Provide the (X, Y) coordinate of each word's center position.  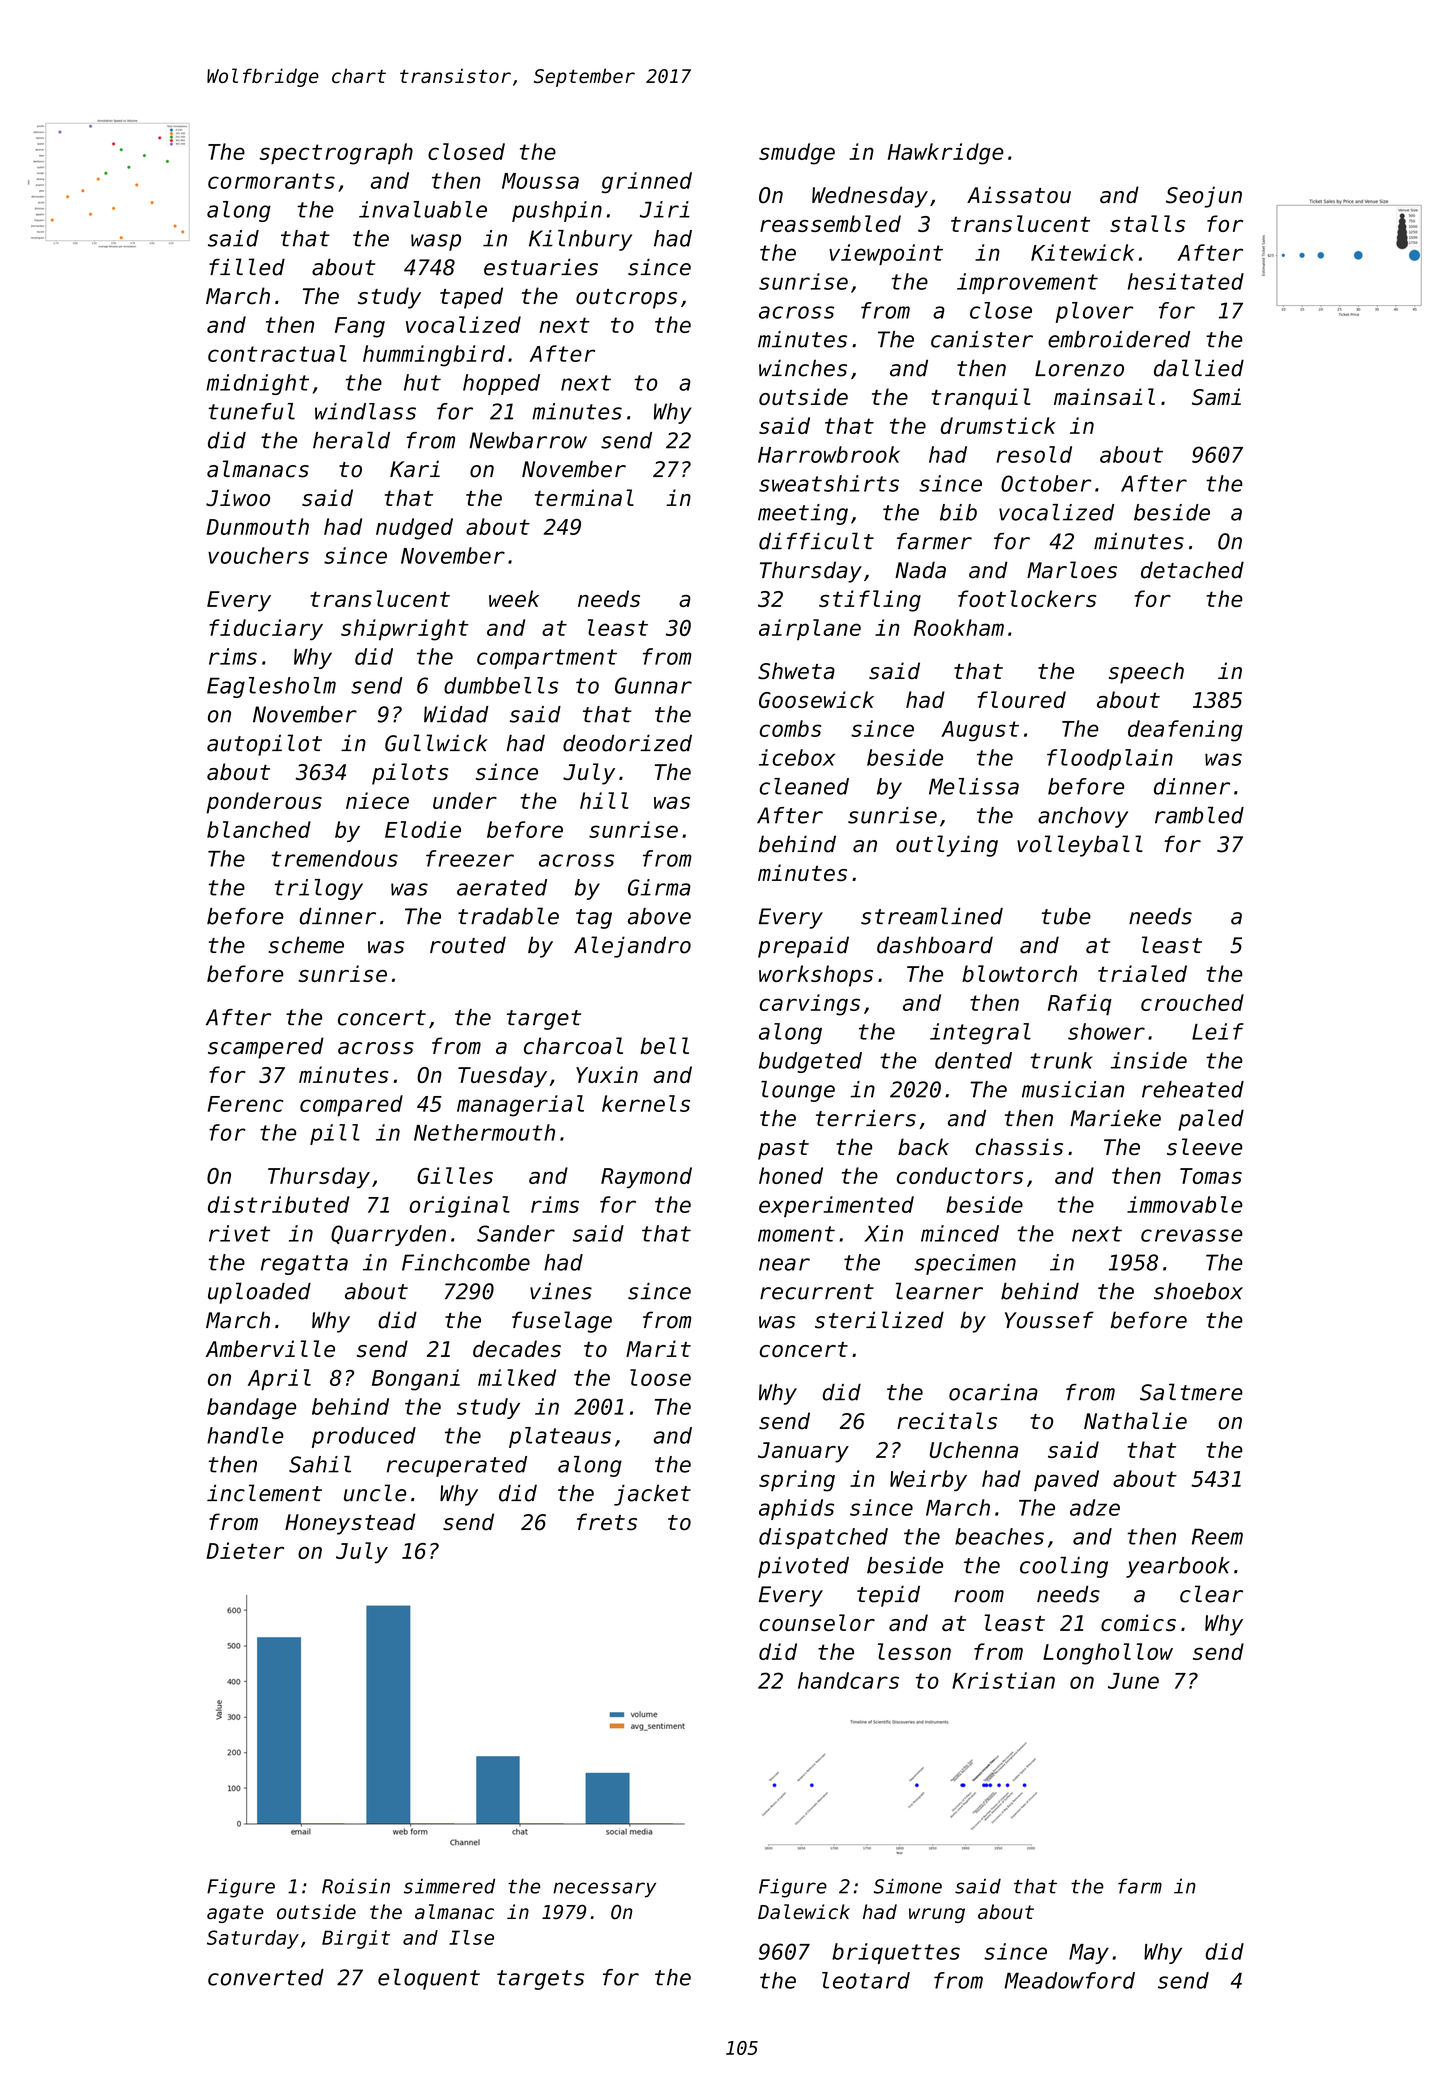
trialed (1142, 973)
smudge (797, 154)
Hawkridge (946, 154)
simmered (449, 1886)
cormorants (271, 181)
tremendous (335, 858)
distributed (278, 1204)
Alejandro (632, 947)
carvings (810, 1005)
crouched (1192, 1002)
